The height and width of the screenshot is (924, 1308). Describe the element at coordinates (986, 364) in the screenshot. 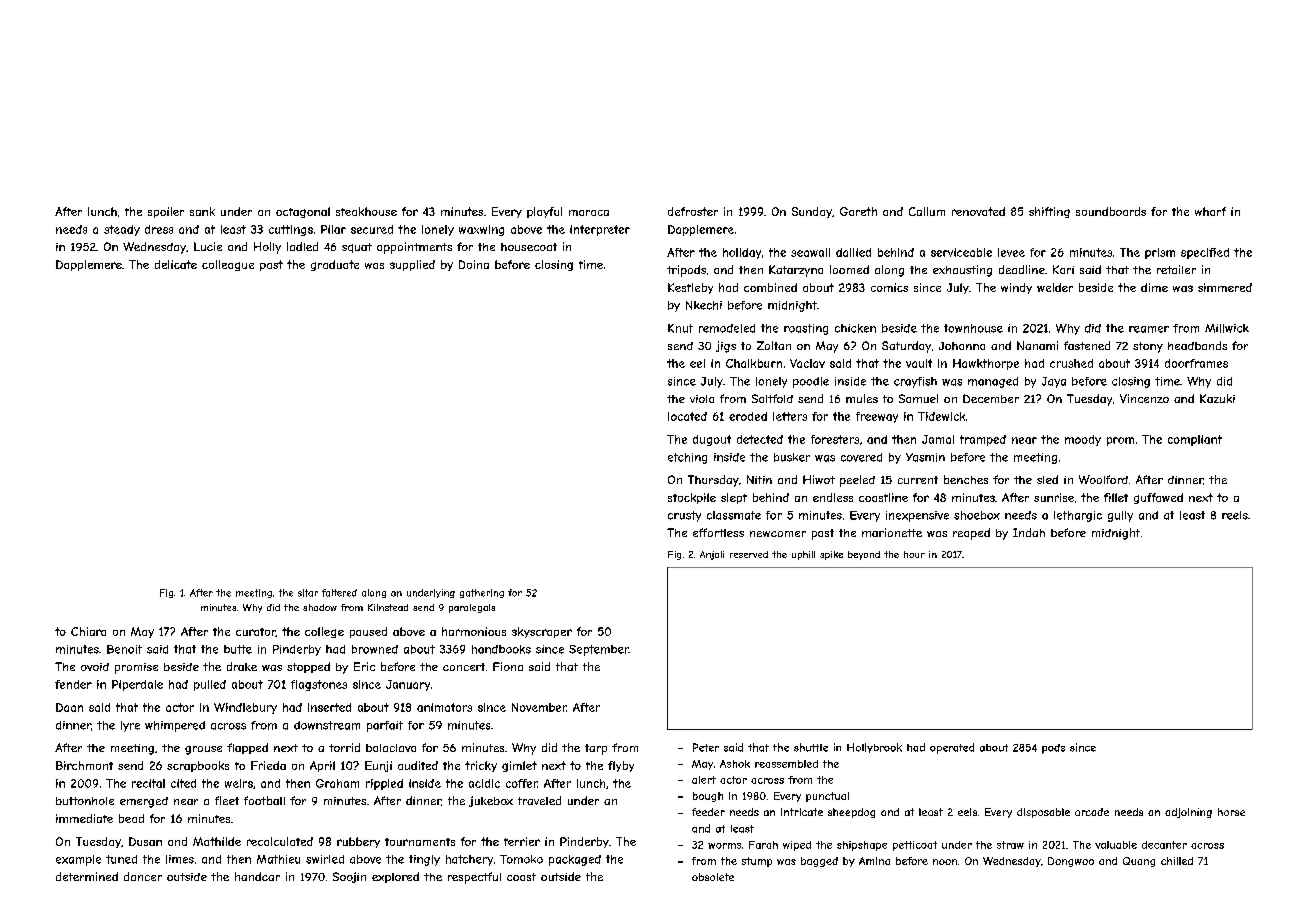

I see `Hawkthorpe` at that location.
